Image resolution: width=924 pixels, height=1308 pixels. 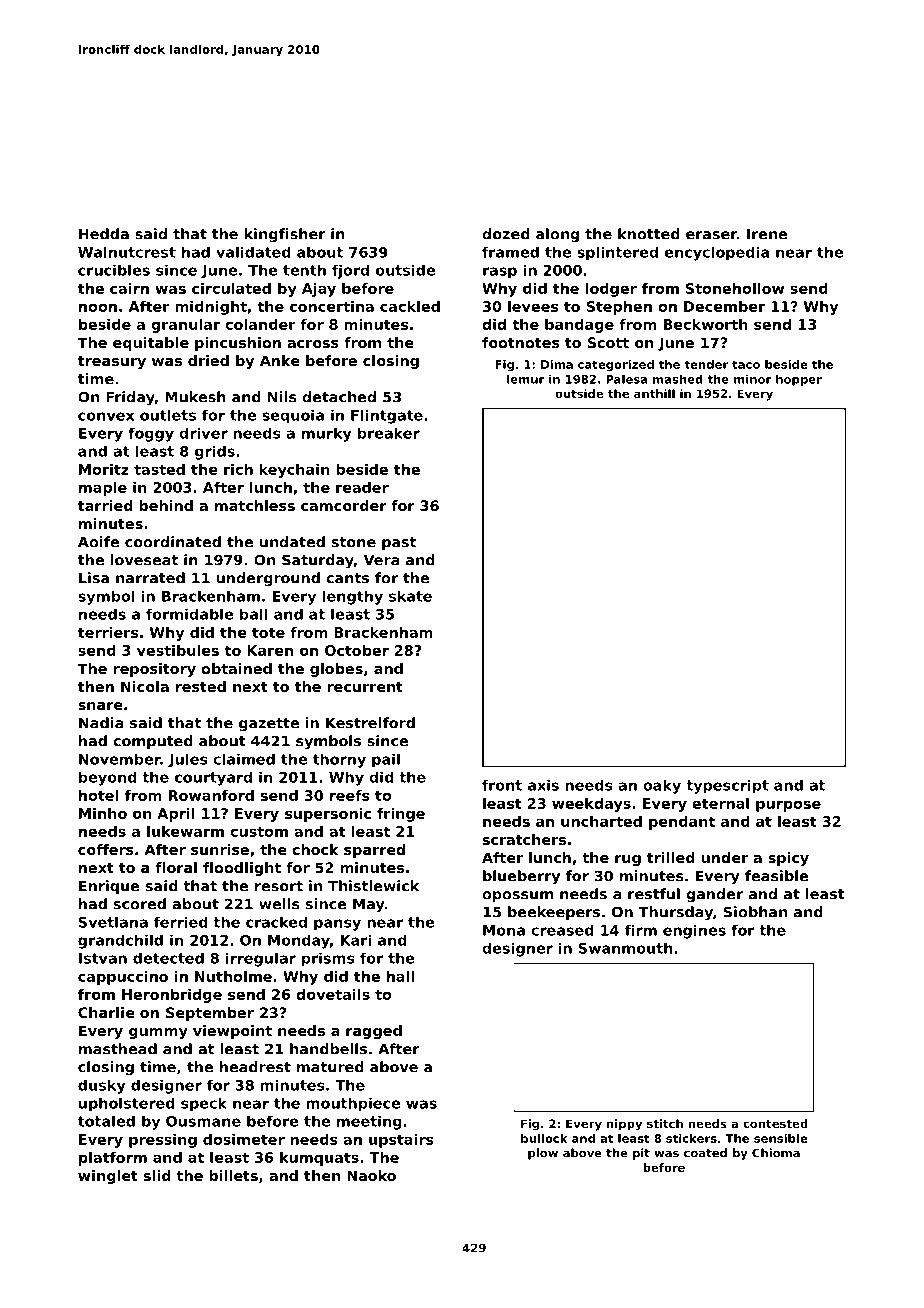 What do you see at coordinates (255, 505) in the document?
I see `matchless` at bounding box center [255, 505].
